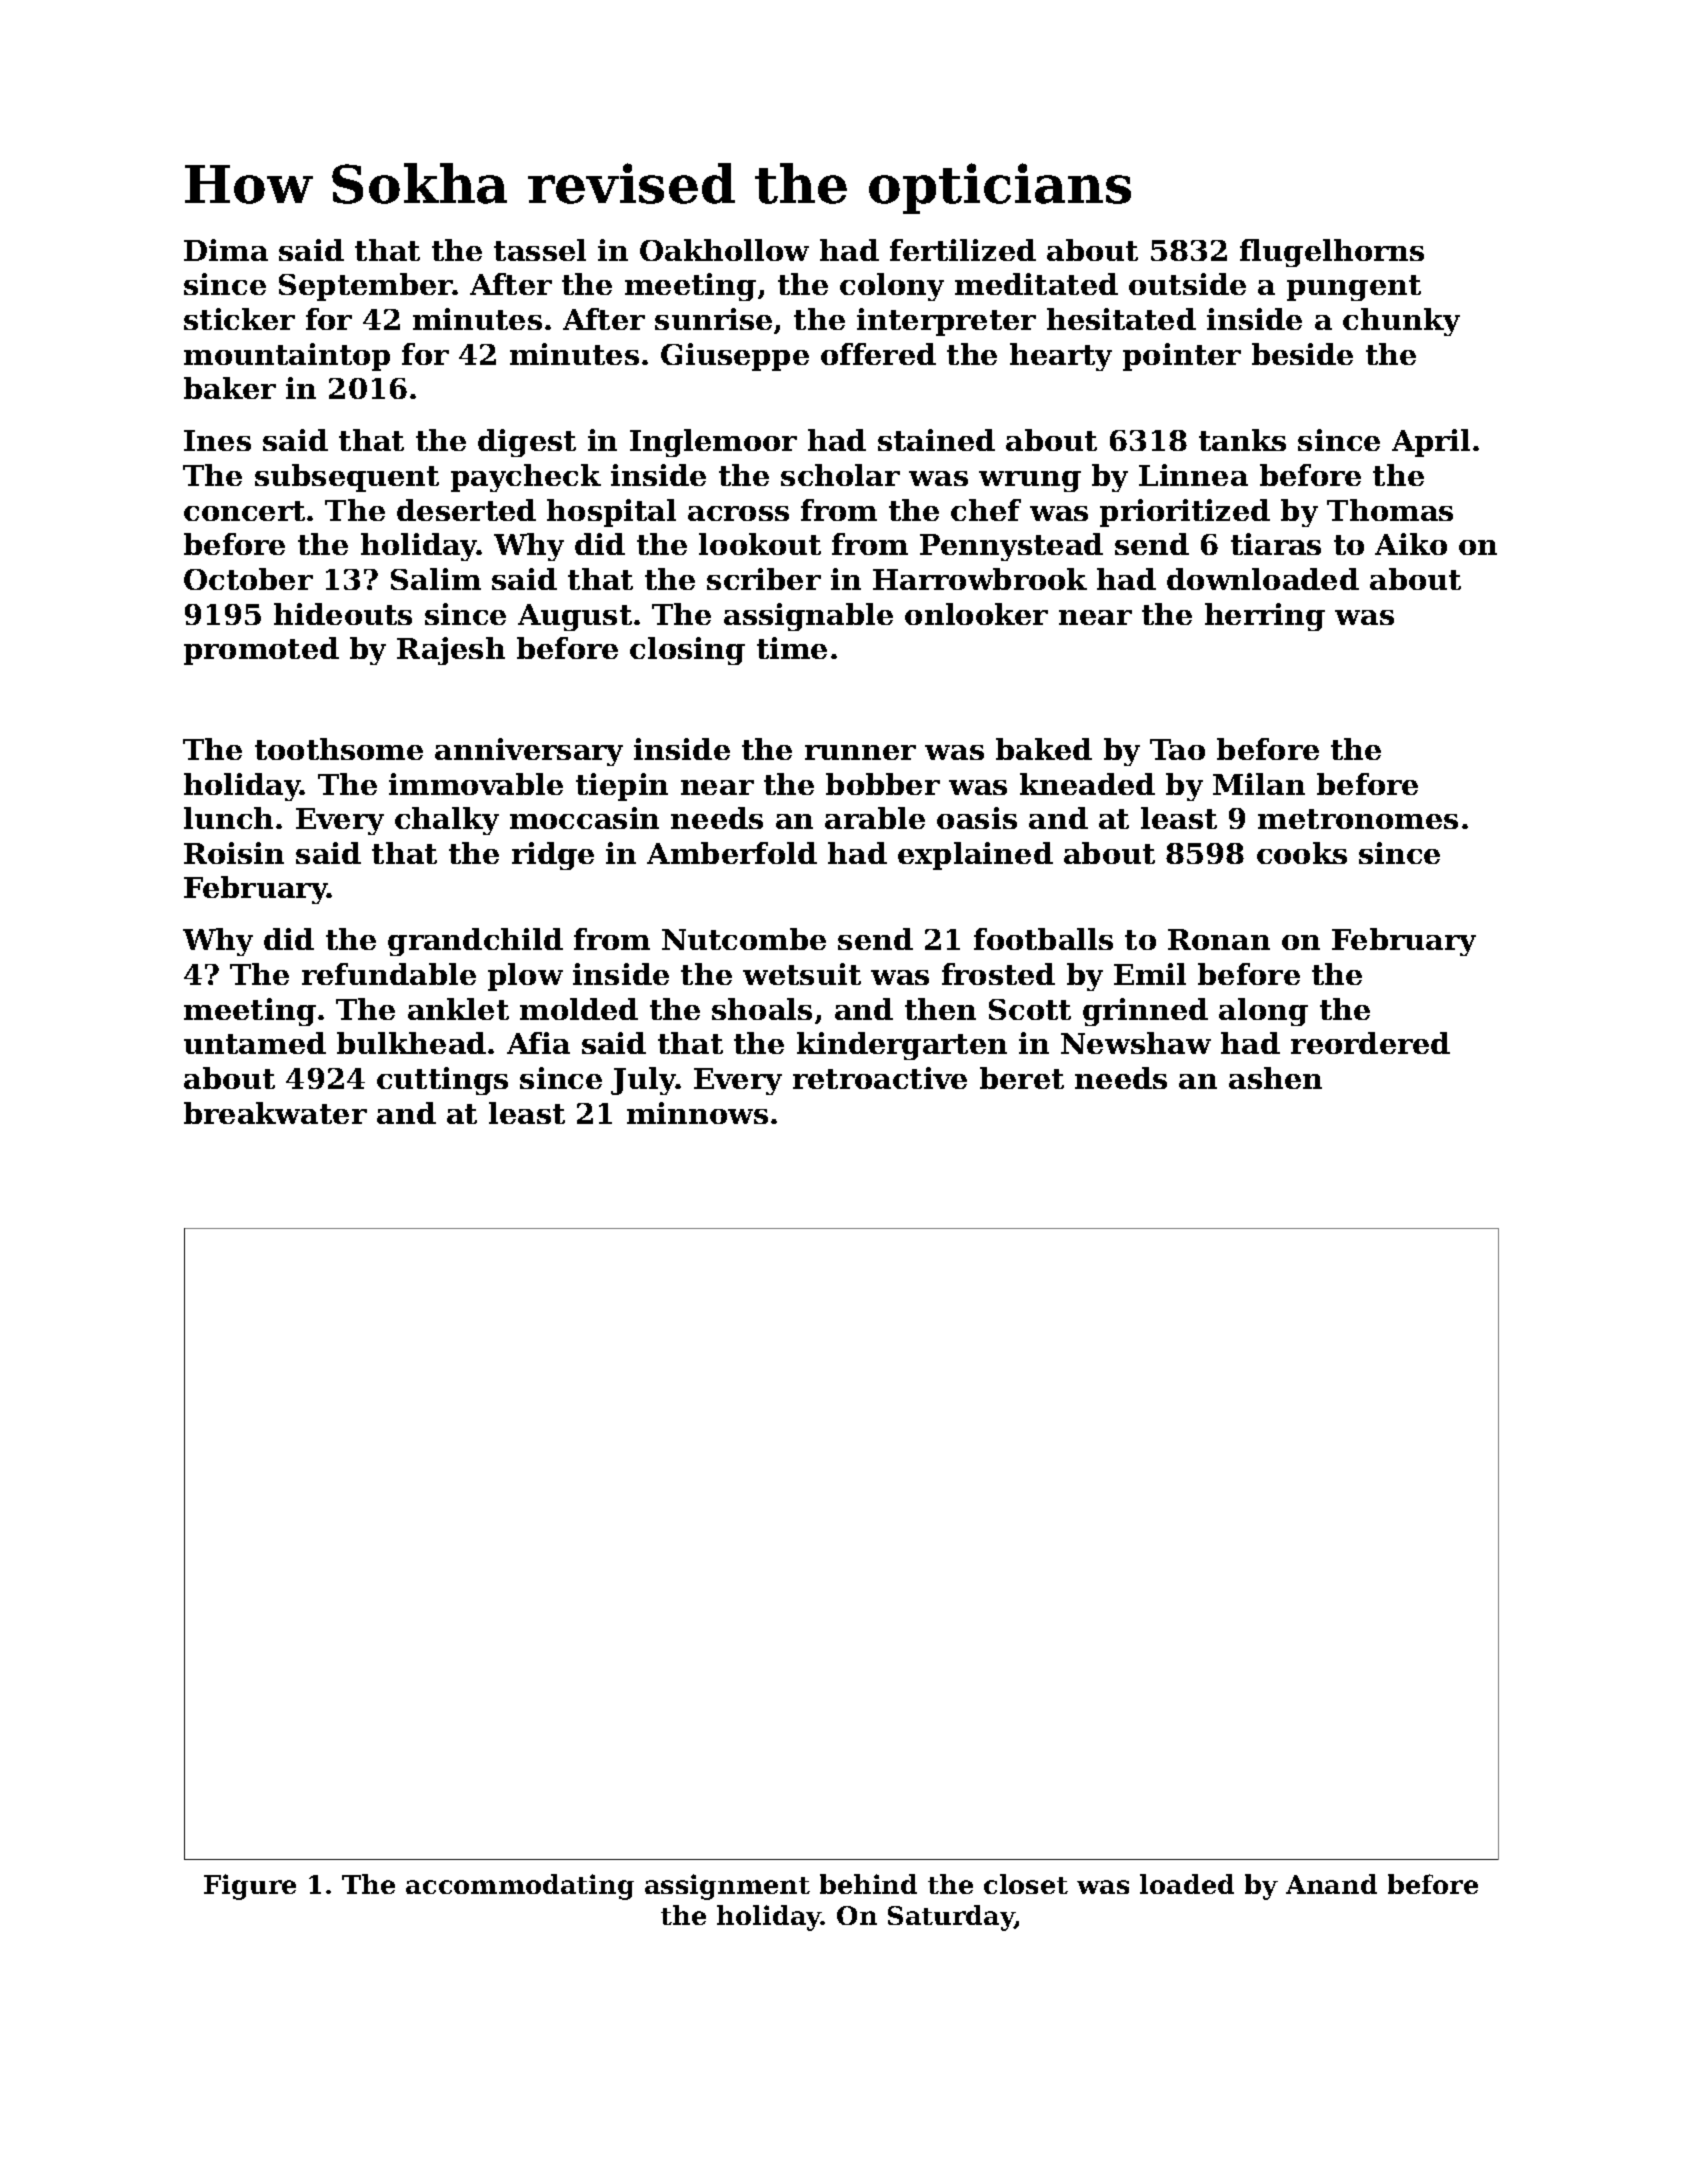  I want to click on Thomas, so click(1390, 510).
